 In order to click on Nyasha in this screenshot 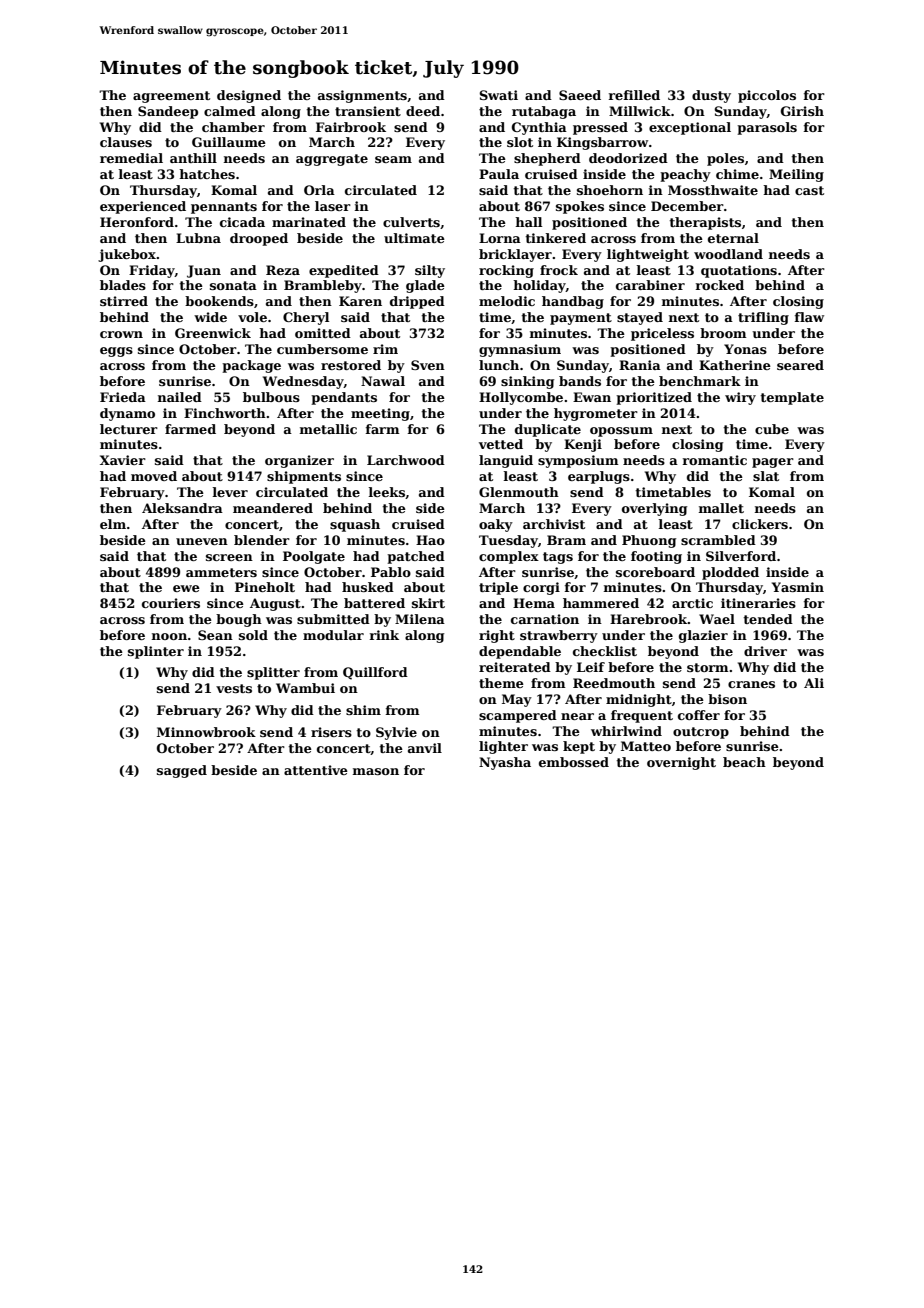, I will do `click(505, 763)`.
